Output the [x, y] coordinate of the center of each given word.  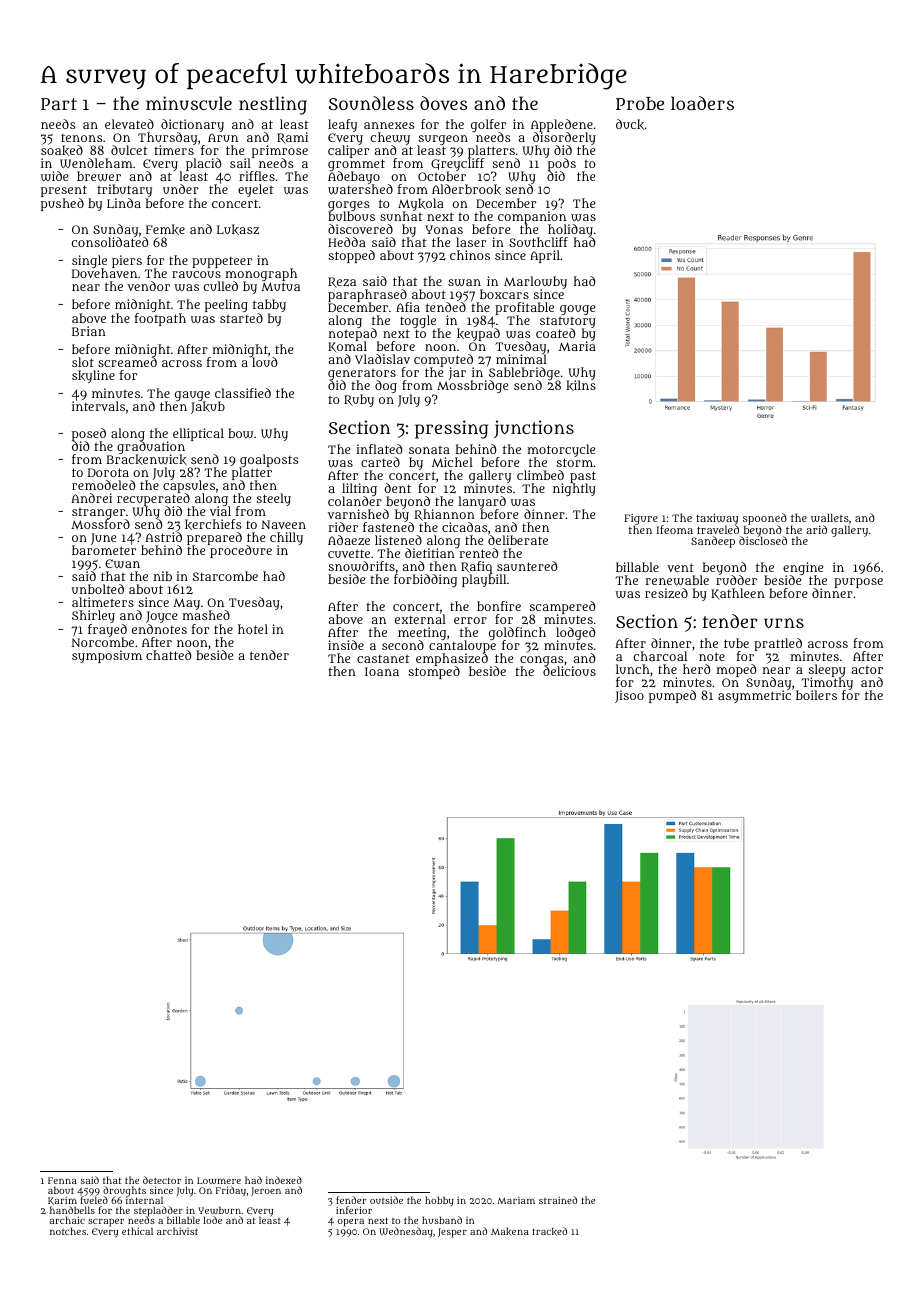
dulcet [129, 150]
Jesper [452, 1233]
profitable [524, 309]
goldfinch [517, 633]
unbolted [98, 589]
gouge [577, 310]
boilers [816, 695]
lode [212, 1220]
